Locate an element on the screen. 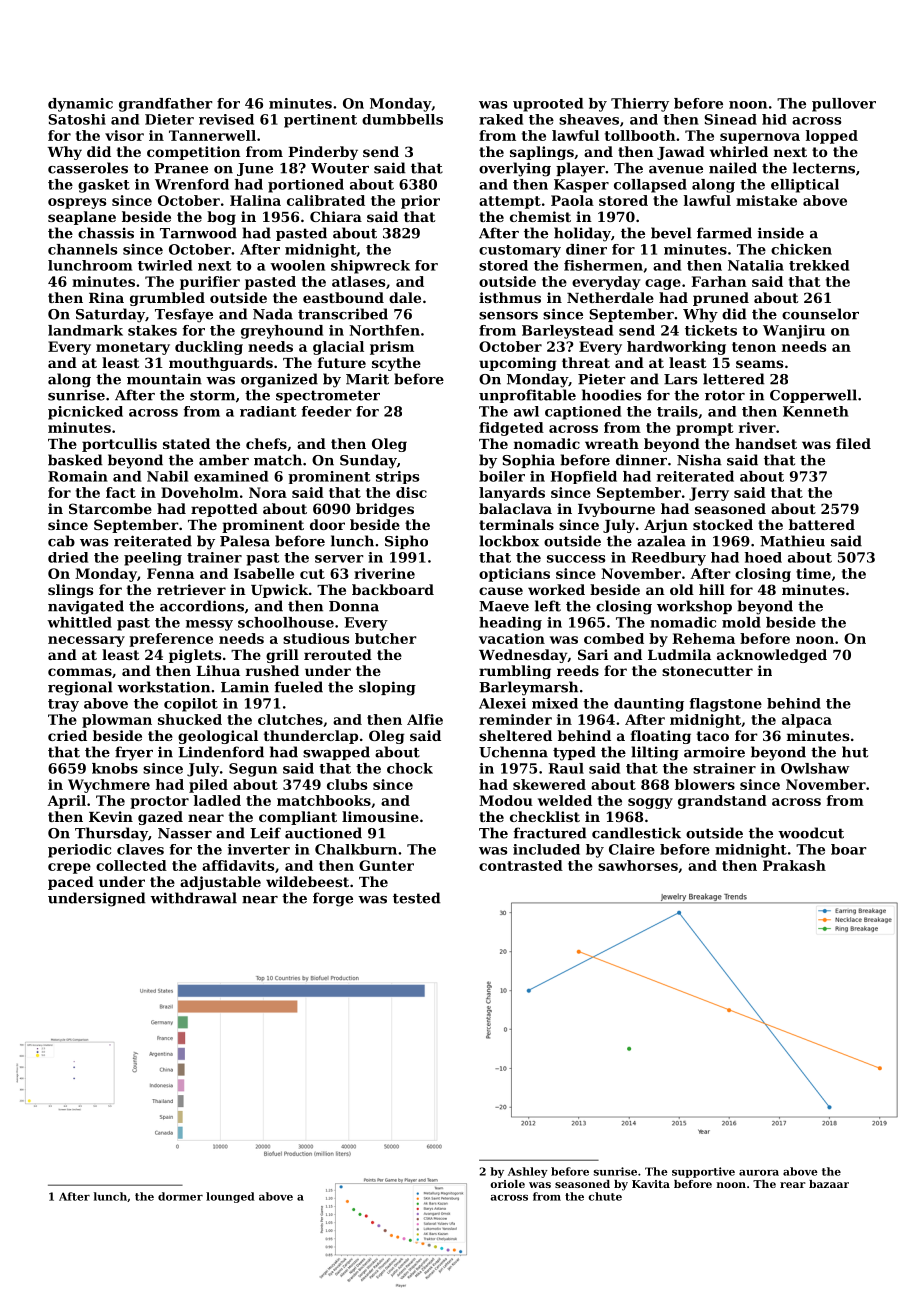 This screenshot has width=924, height=1308. bazaar is located at coordinates (829, 1184).
